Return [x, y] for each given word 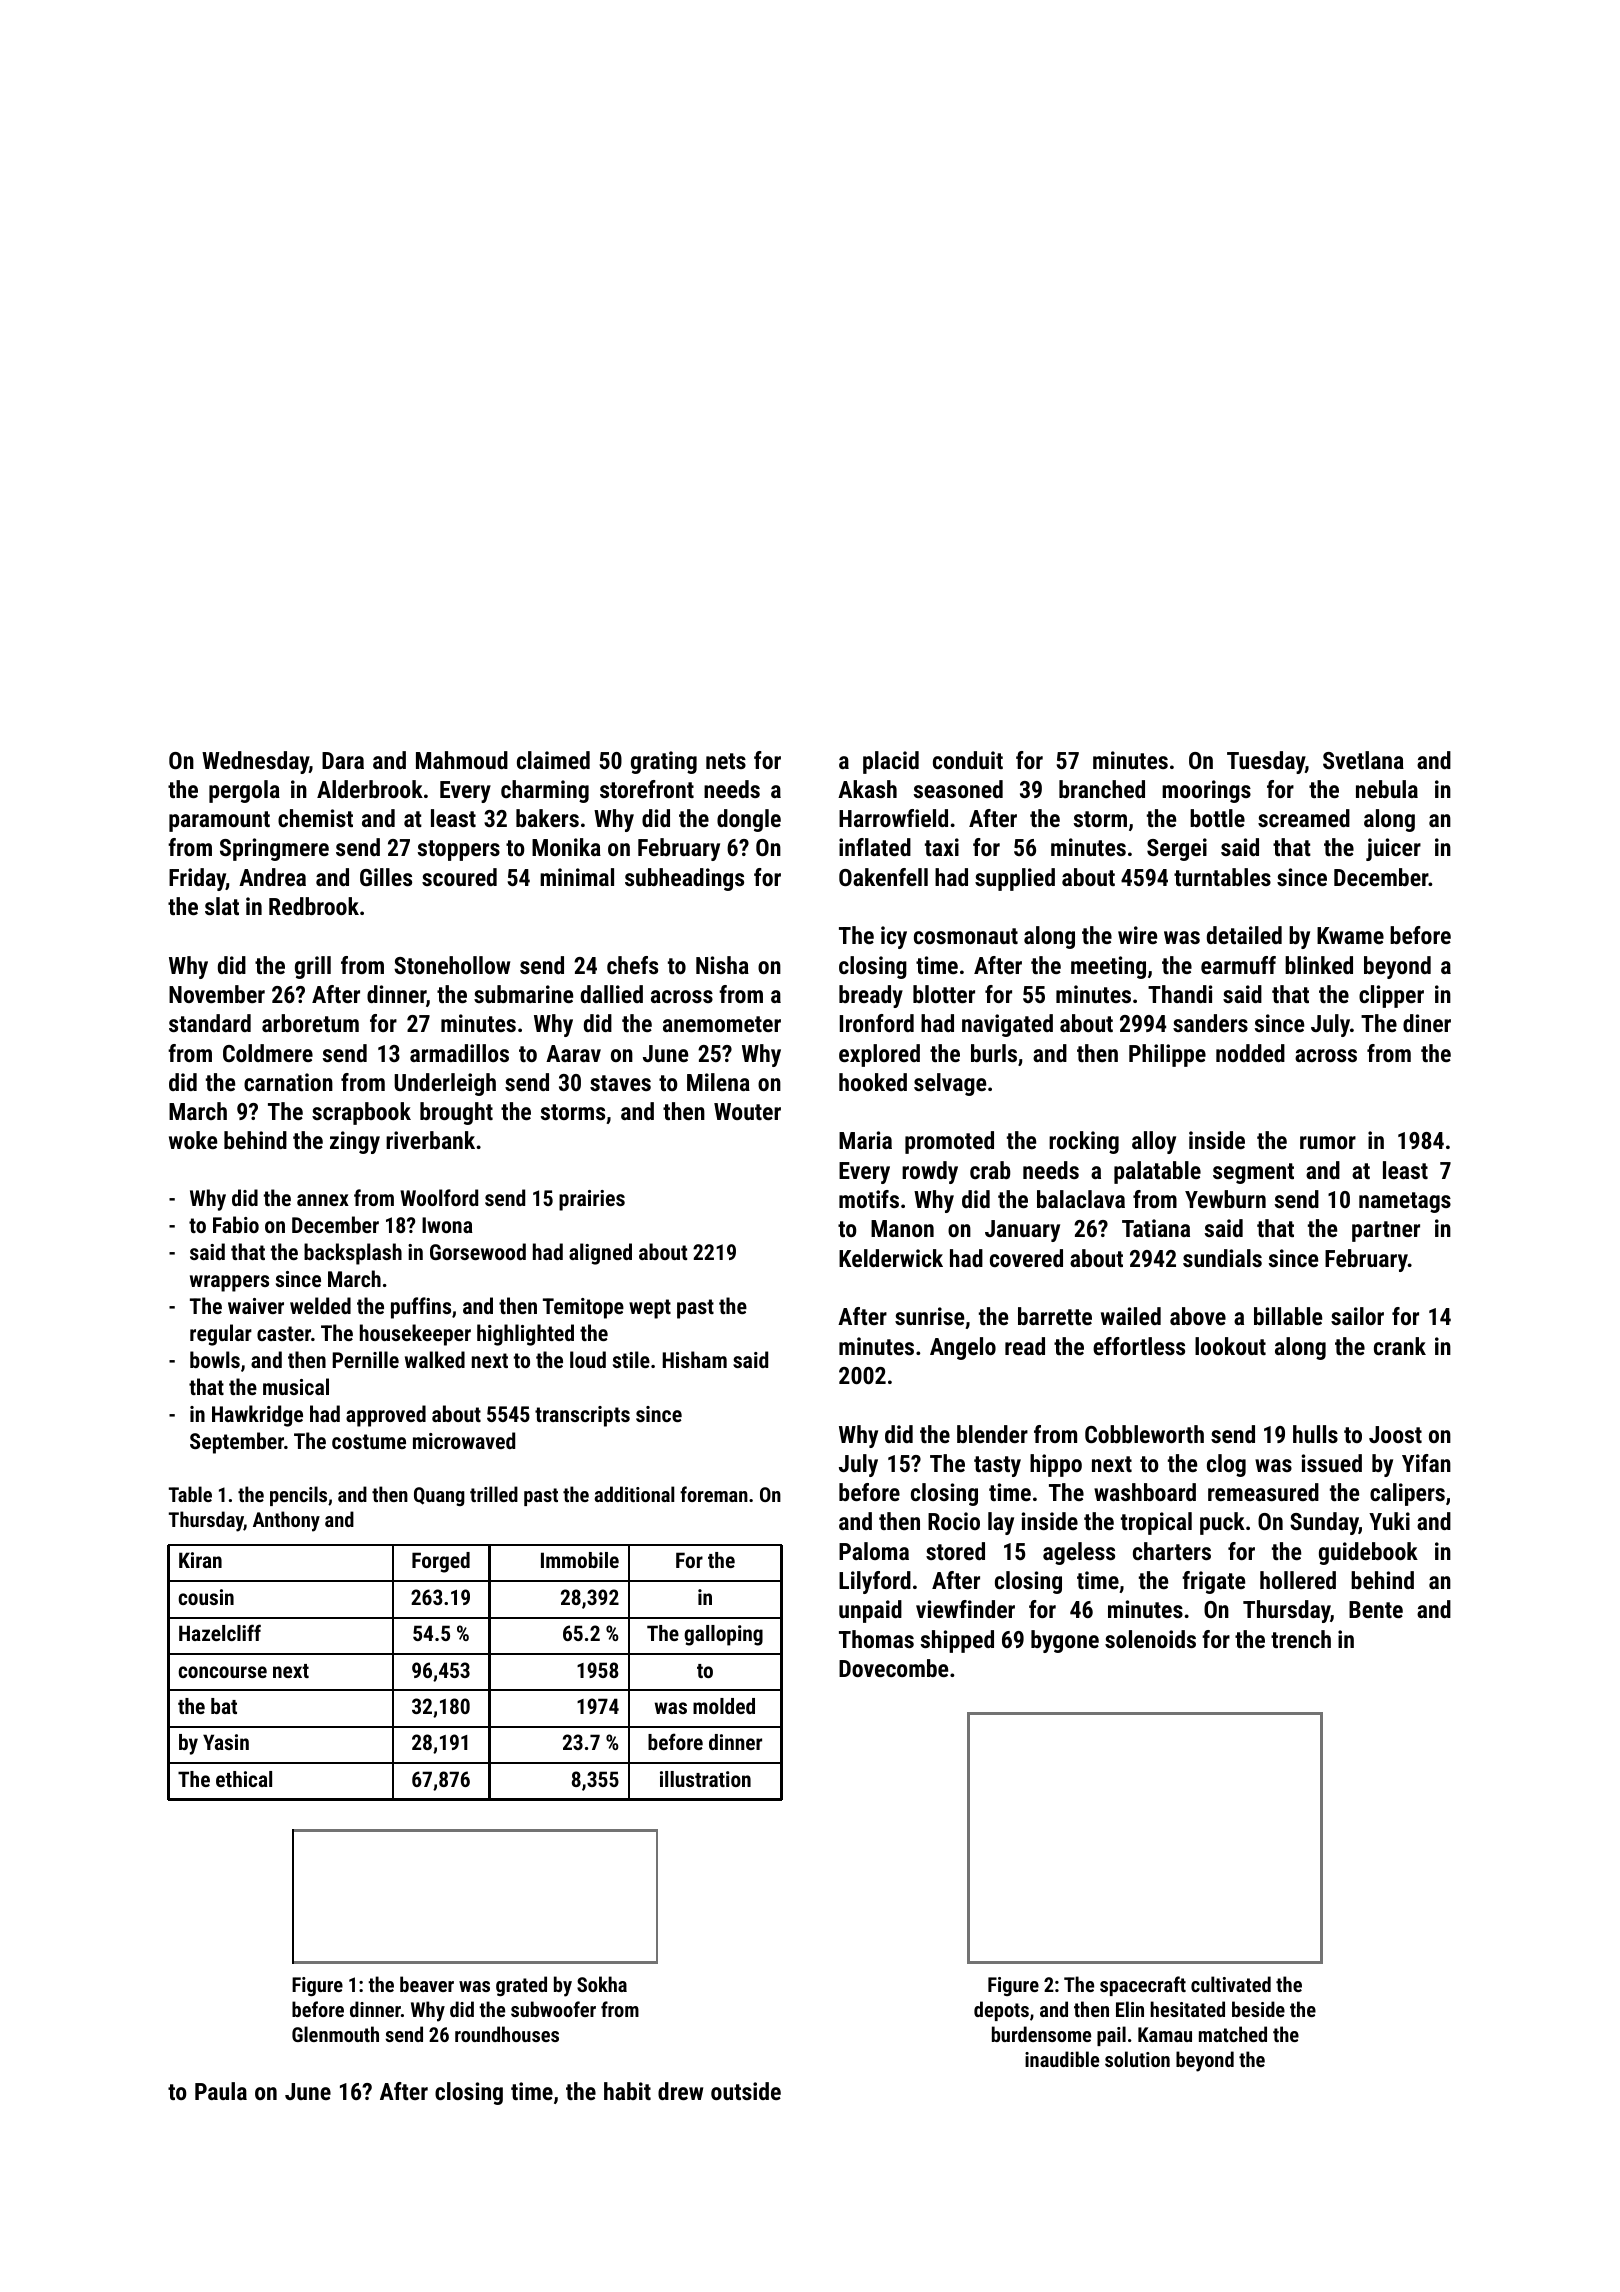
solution [1137, 2059]
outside [746, 2091]
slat [222, 906]
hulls [1315, 1434]
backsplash [353, 1254]
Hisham [695, 1359]
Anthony [286, 1521]
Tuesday [1266, 762]
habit [627, 2091]
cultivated [1231, 1984]
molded [724, 1706]
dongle [749, 820]
